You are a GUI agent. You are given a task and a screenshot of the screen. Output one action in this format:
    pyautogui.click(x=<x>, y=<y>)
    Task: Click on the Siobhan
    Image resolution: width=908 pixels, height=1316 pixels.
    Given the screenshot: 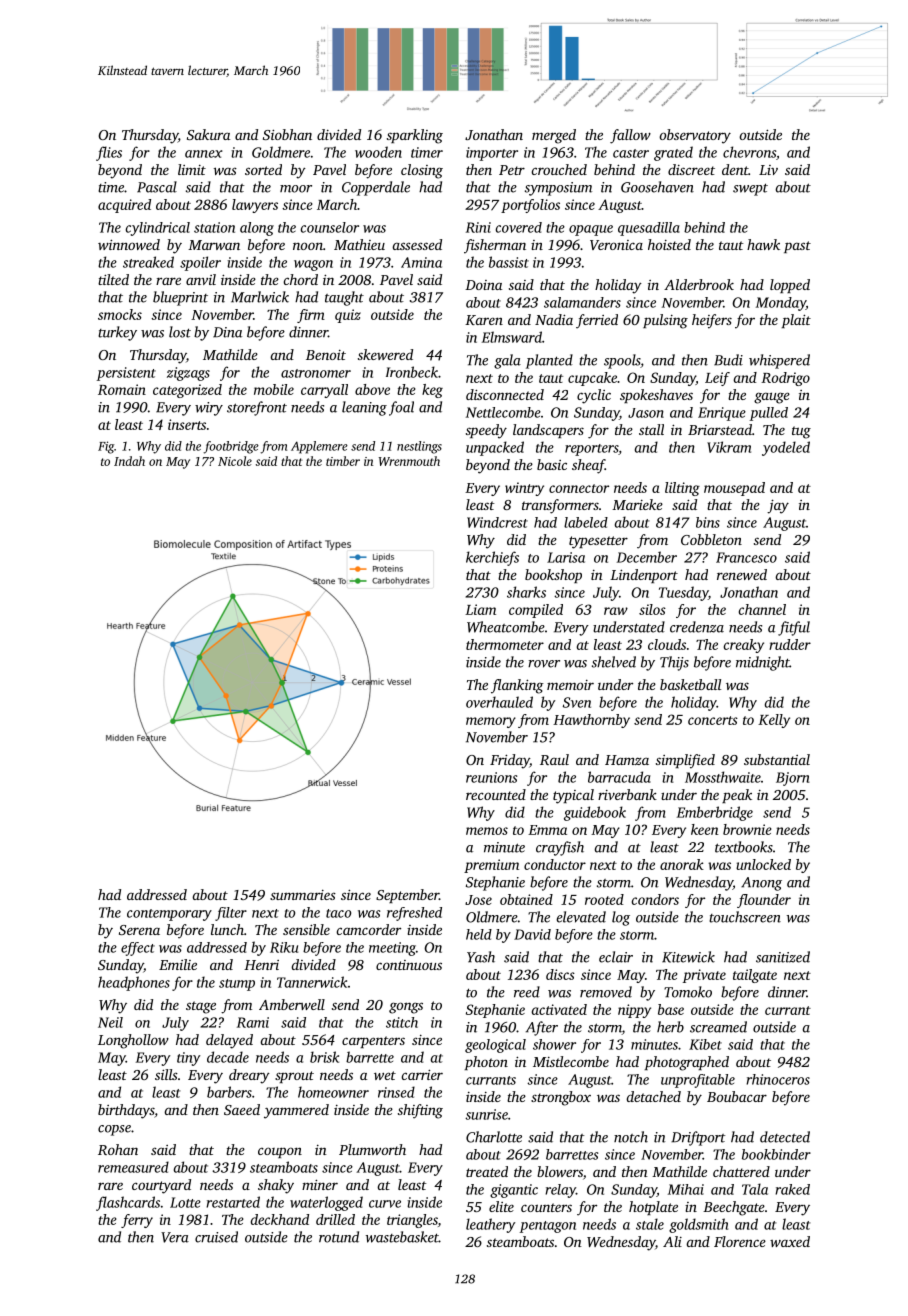 What is the action you would take?
    pyautogui.click(x=287, y=134)
